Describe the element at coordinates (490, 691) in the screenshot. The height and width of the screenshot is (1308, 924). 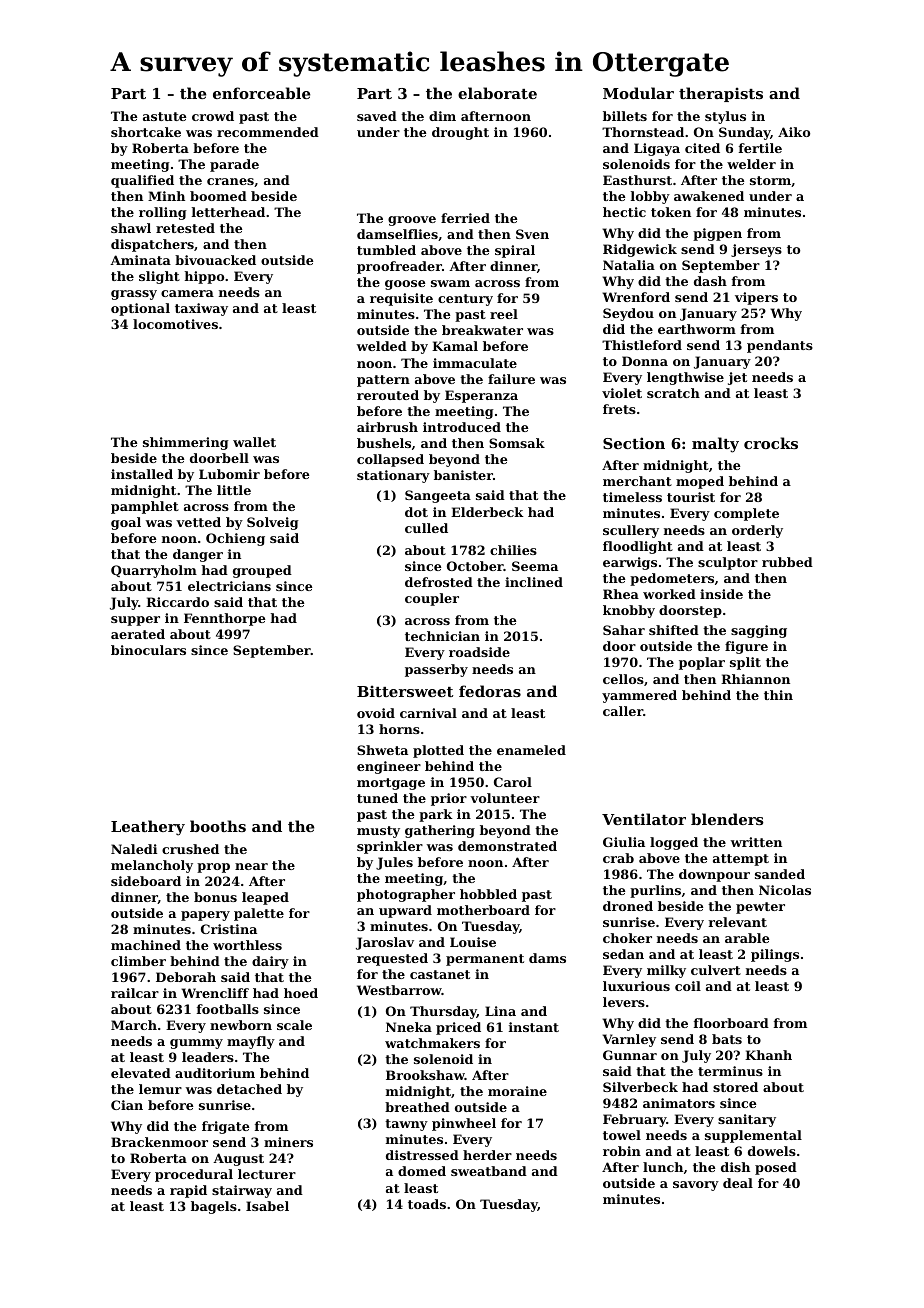
I see `fedoras` at that location.
